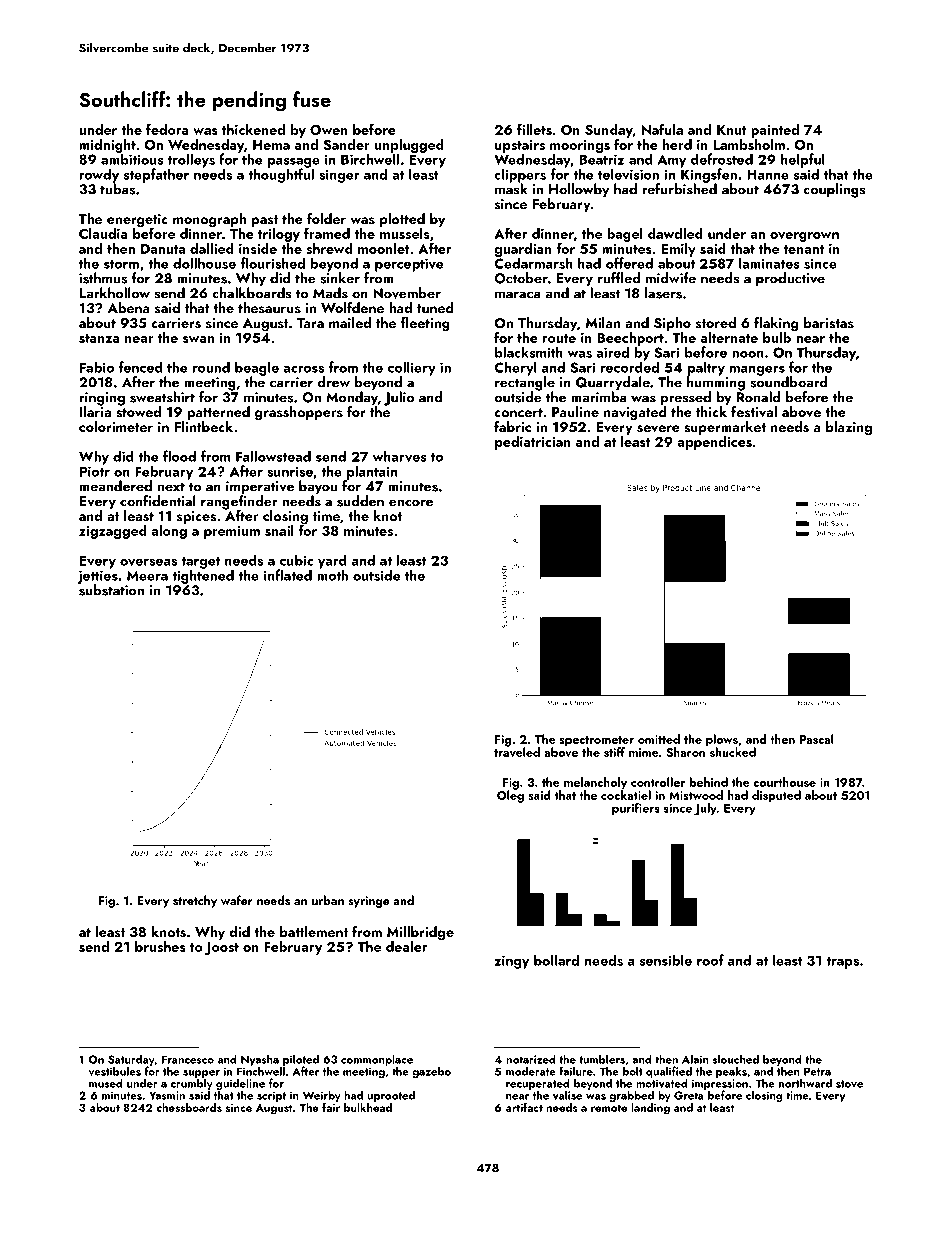 This screenshot has width=952, height=1233. Describe the element at coordinates (524, 1107) in the screenshot. I see `artifact` at that location.
